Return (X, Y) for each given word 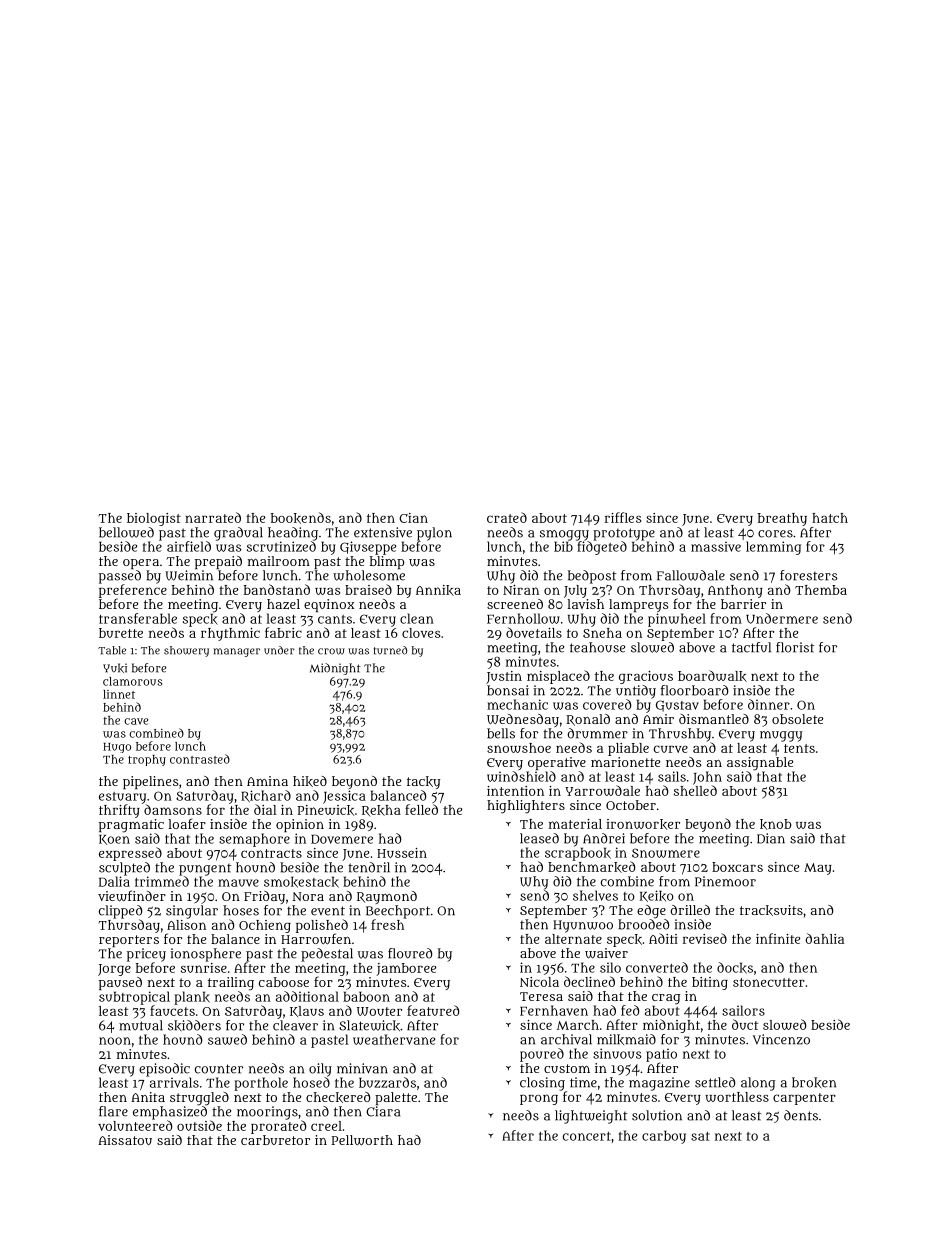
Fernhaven (554, 1010)
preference (133, 591)
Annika (438, 590)
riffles (623, 517)
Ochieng (265, 926)
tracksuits (771, 910)
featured (433, 1010)
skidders (194, 1025)
